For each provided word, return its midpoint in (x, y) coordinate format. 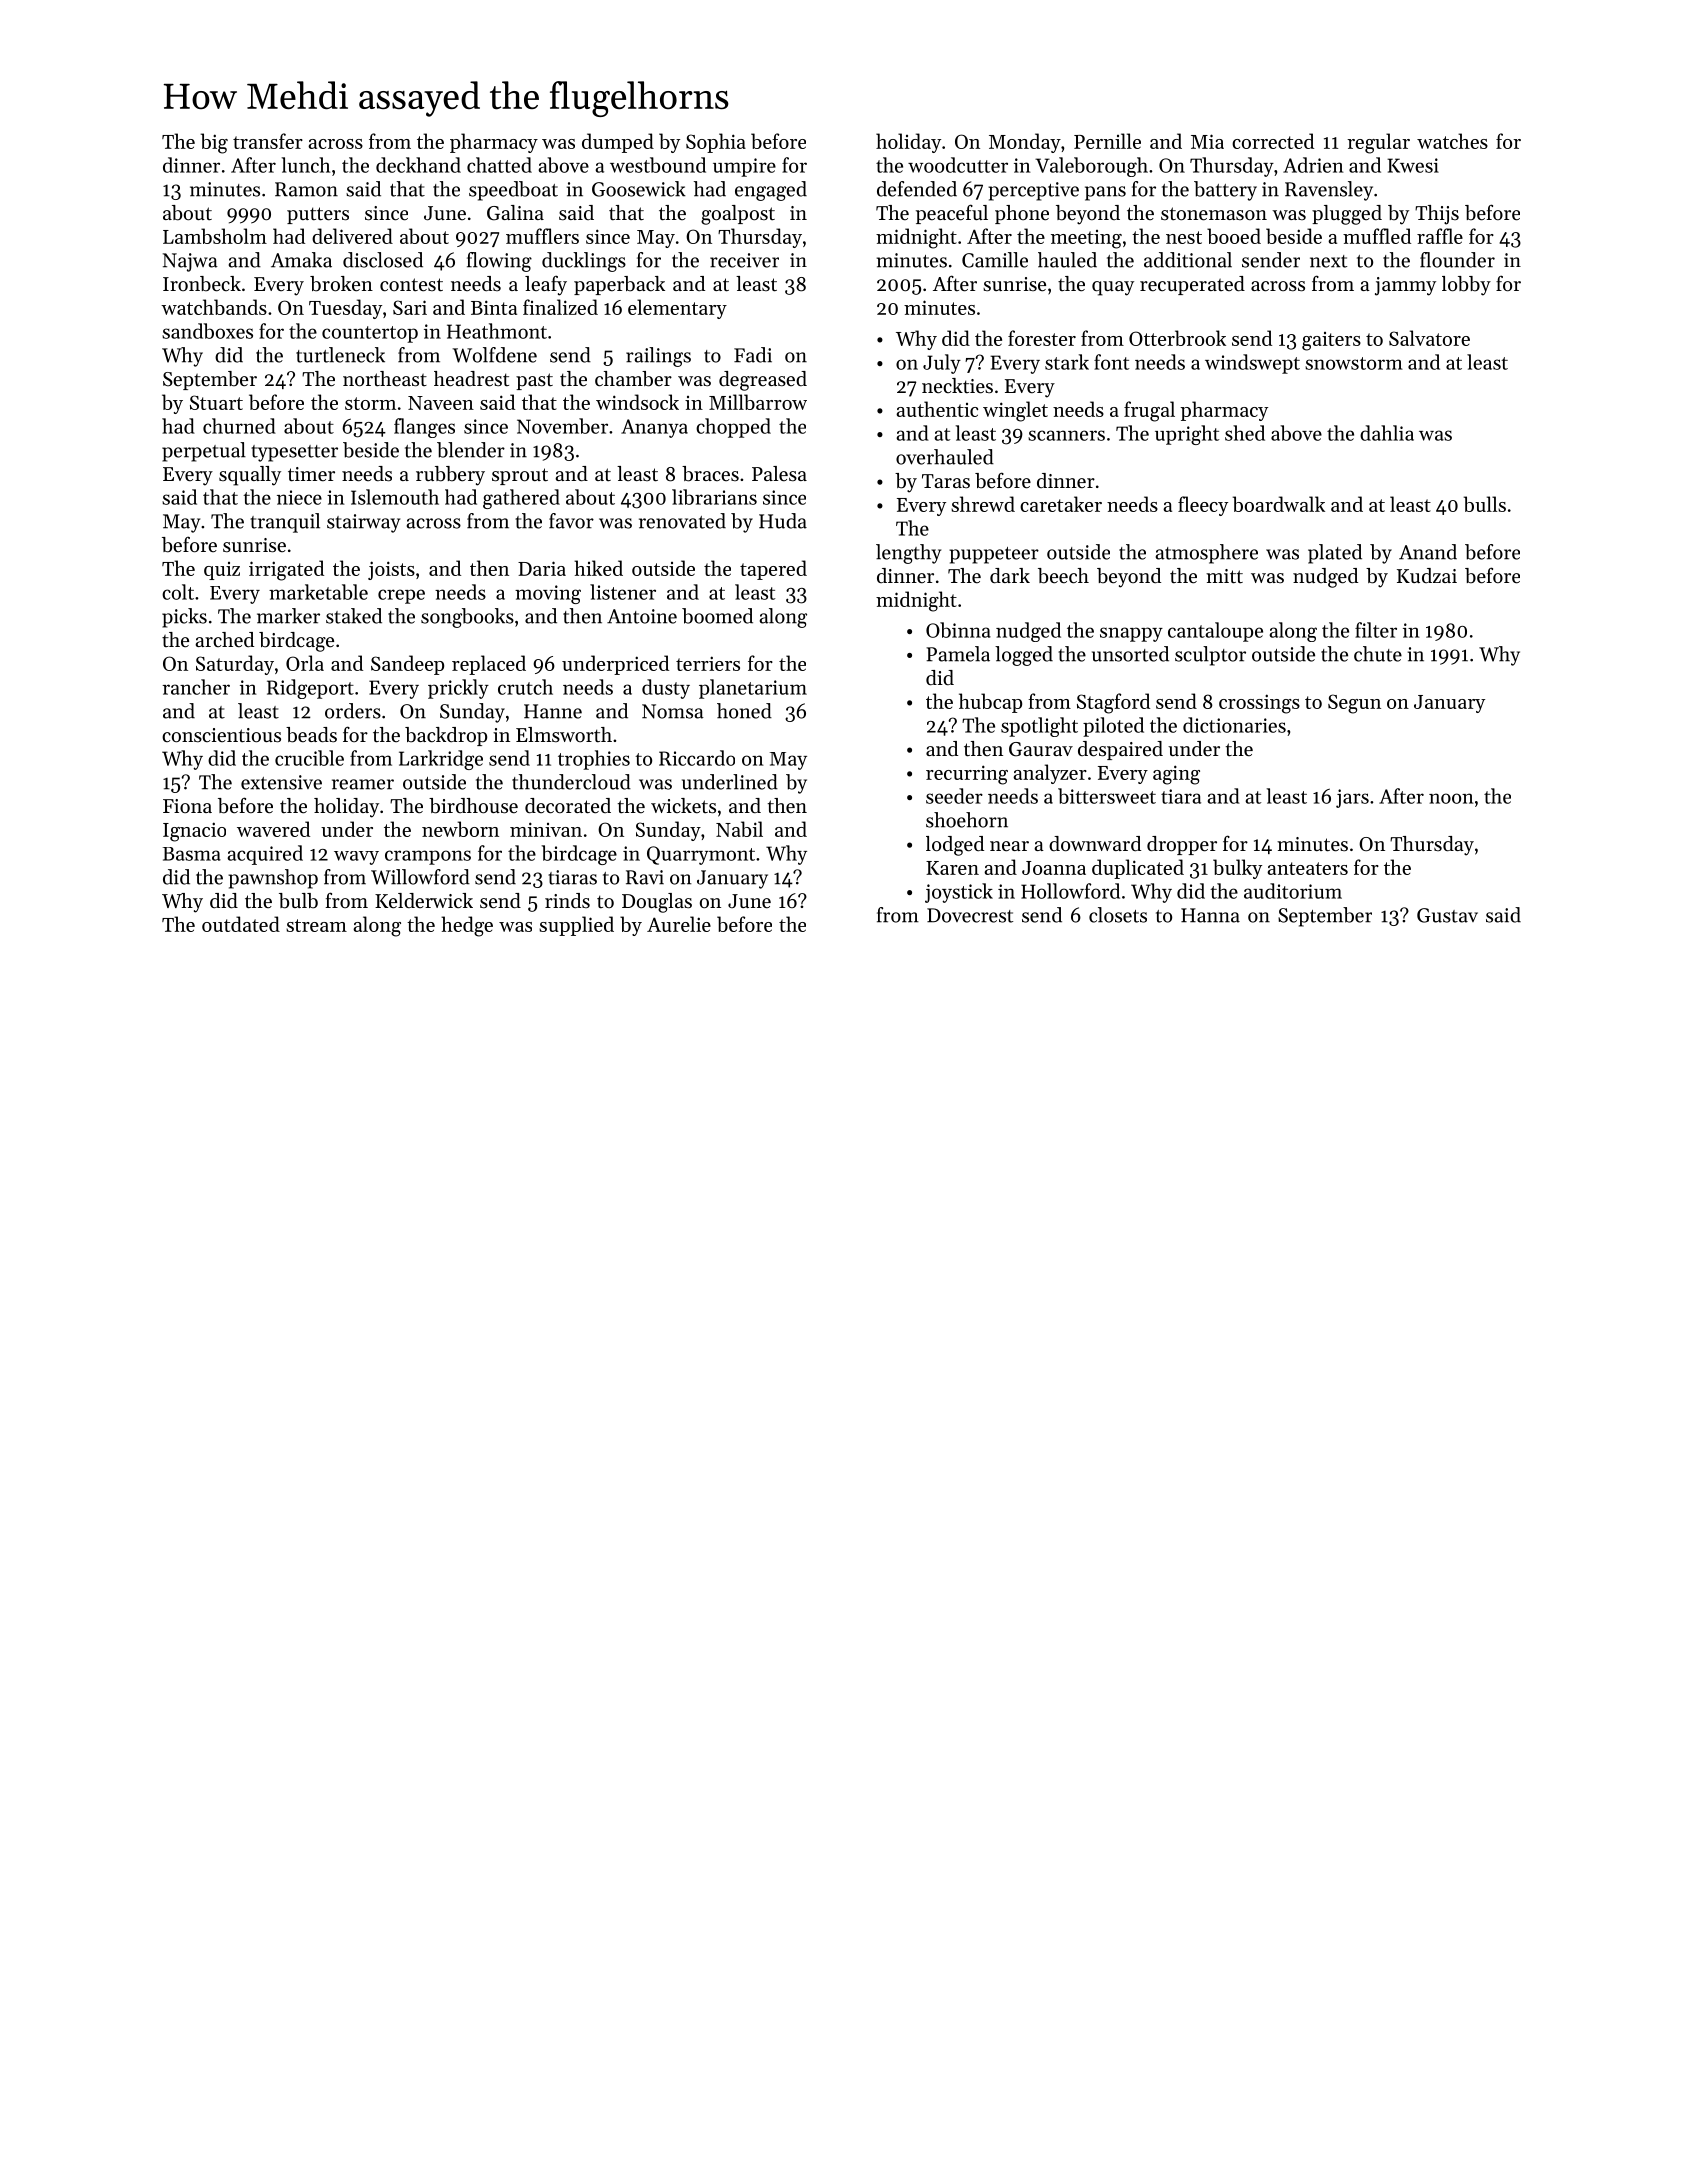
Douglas (657, 903)
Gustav (1447, 915)
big (214, 143)
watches (1452, 141)
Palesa (779, 473)
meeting (1086, 239)
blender (471, 450)
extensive (281, 782)
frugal (1149, 411)
